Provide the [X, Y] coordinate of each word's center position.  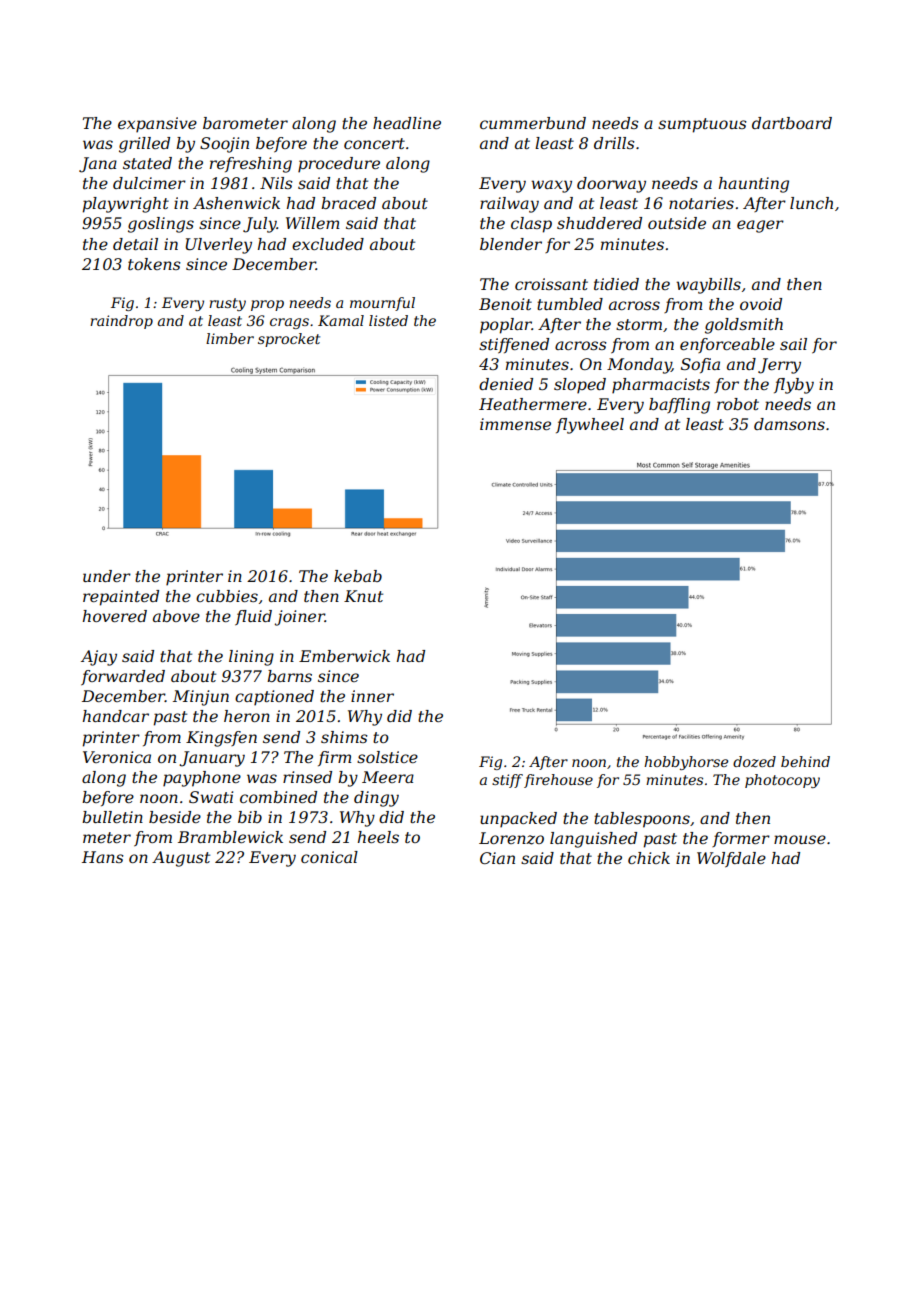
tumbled [570, 304]
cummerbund [533, 123]
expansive [157, 125]
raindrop [121, 322]
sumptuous [702, 125]
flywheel [590, 426]
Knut [363, 596]
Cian [497, 858]
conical [329, 857]
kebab [358, 576]
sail [793, 344]
